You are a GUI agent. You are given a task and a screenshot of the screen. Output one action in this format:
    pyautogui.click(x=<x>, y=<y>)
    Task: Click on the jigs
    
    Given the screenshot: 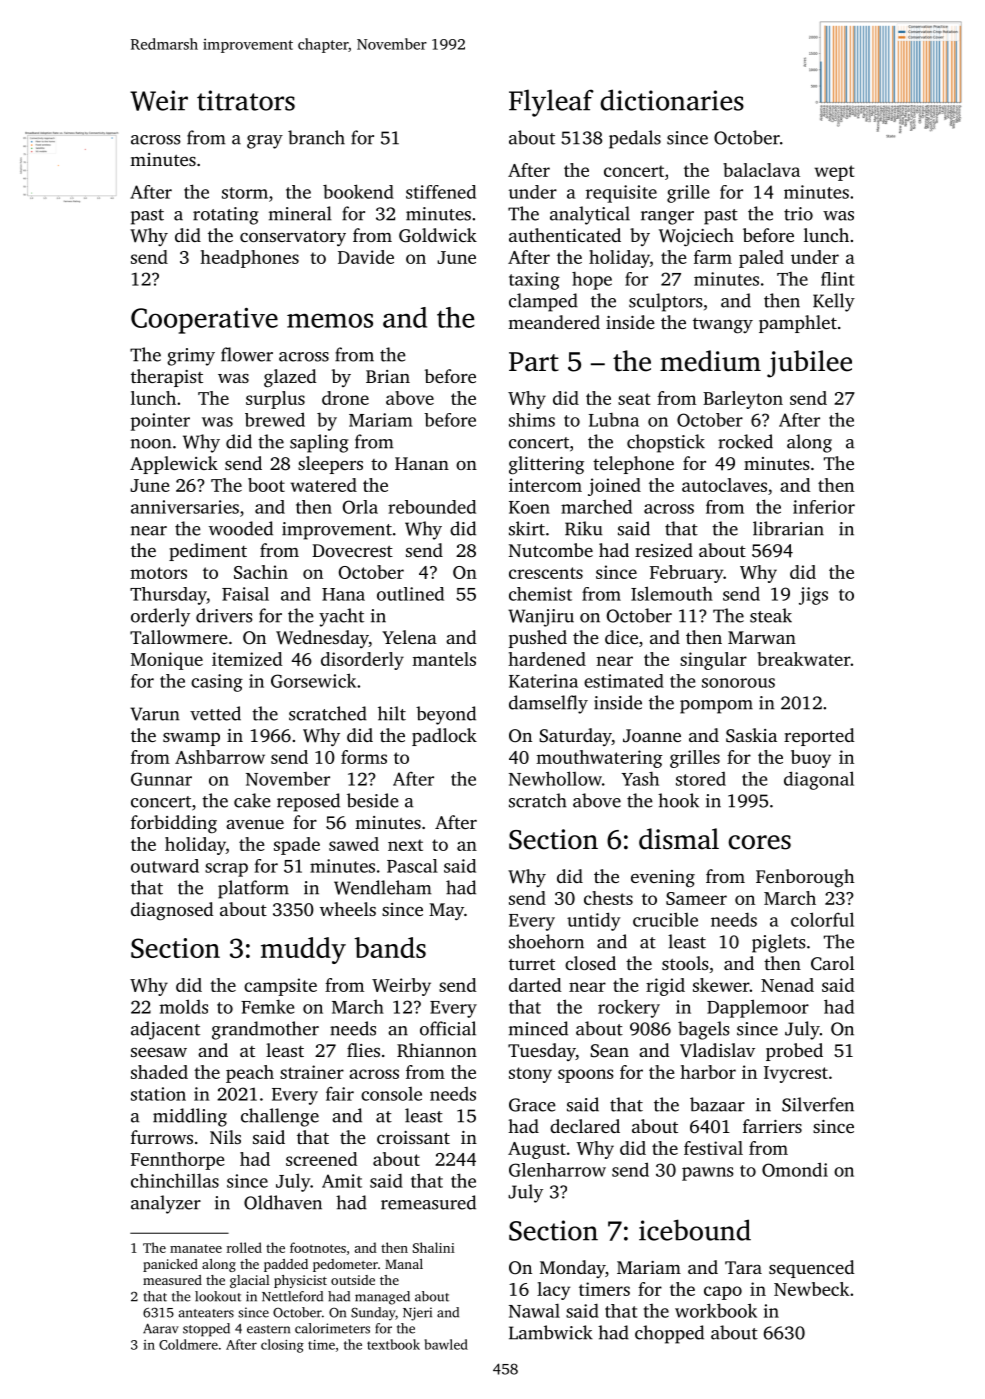 What is the action you would take?
    pyautogui.click(x=813, y=596)
